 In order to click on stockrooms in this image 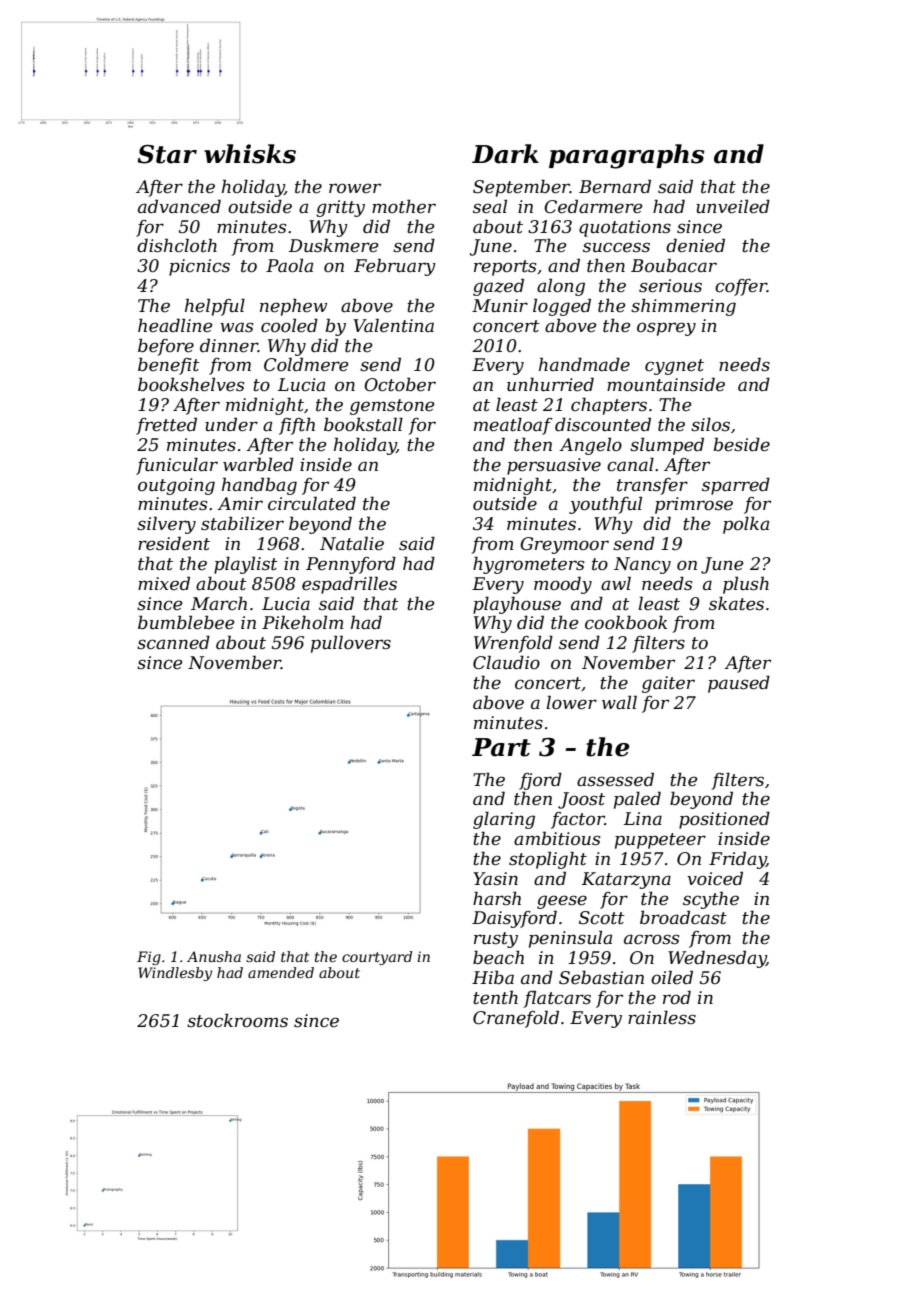, I will do `click(237, 1020)`.
